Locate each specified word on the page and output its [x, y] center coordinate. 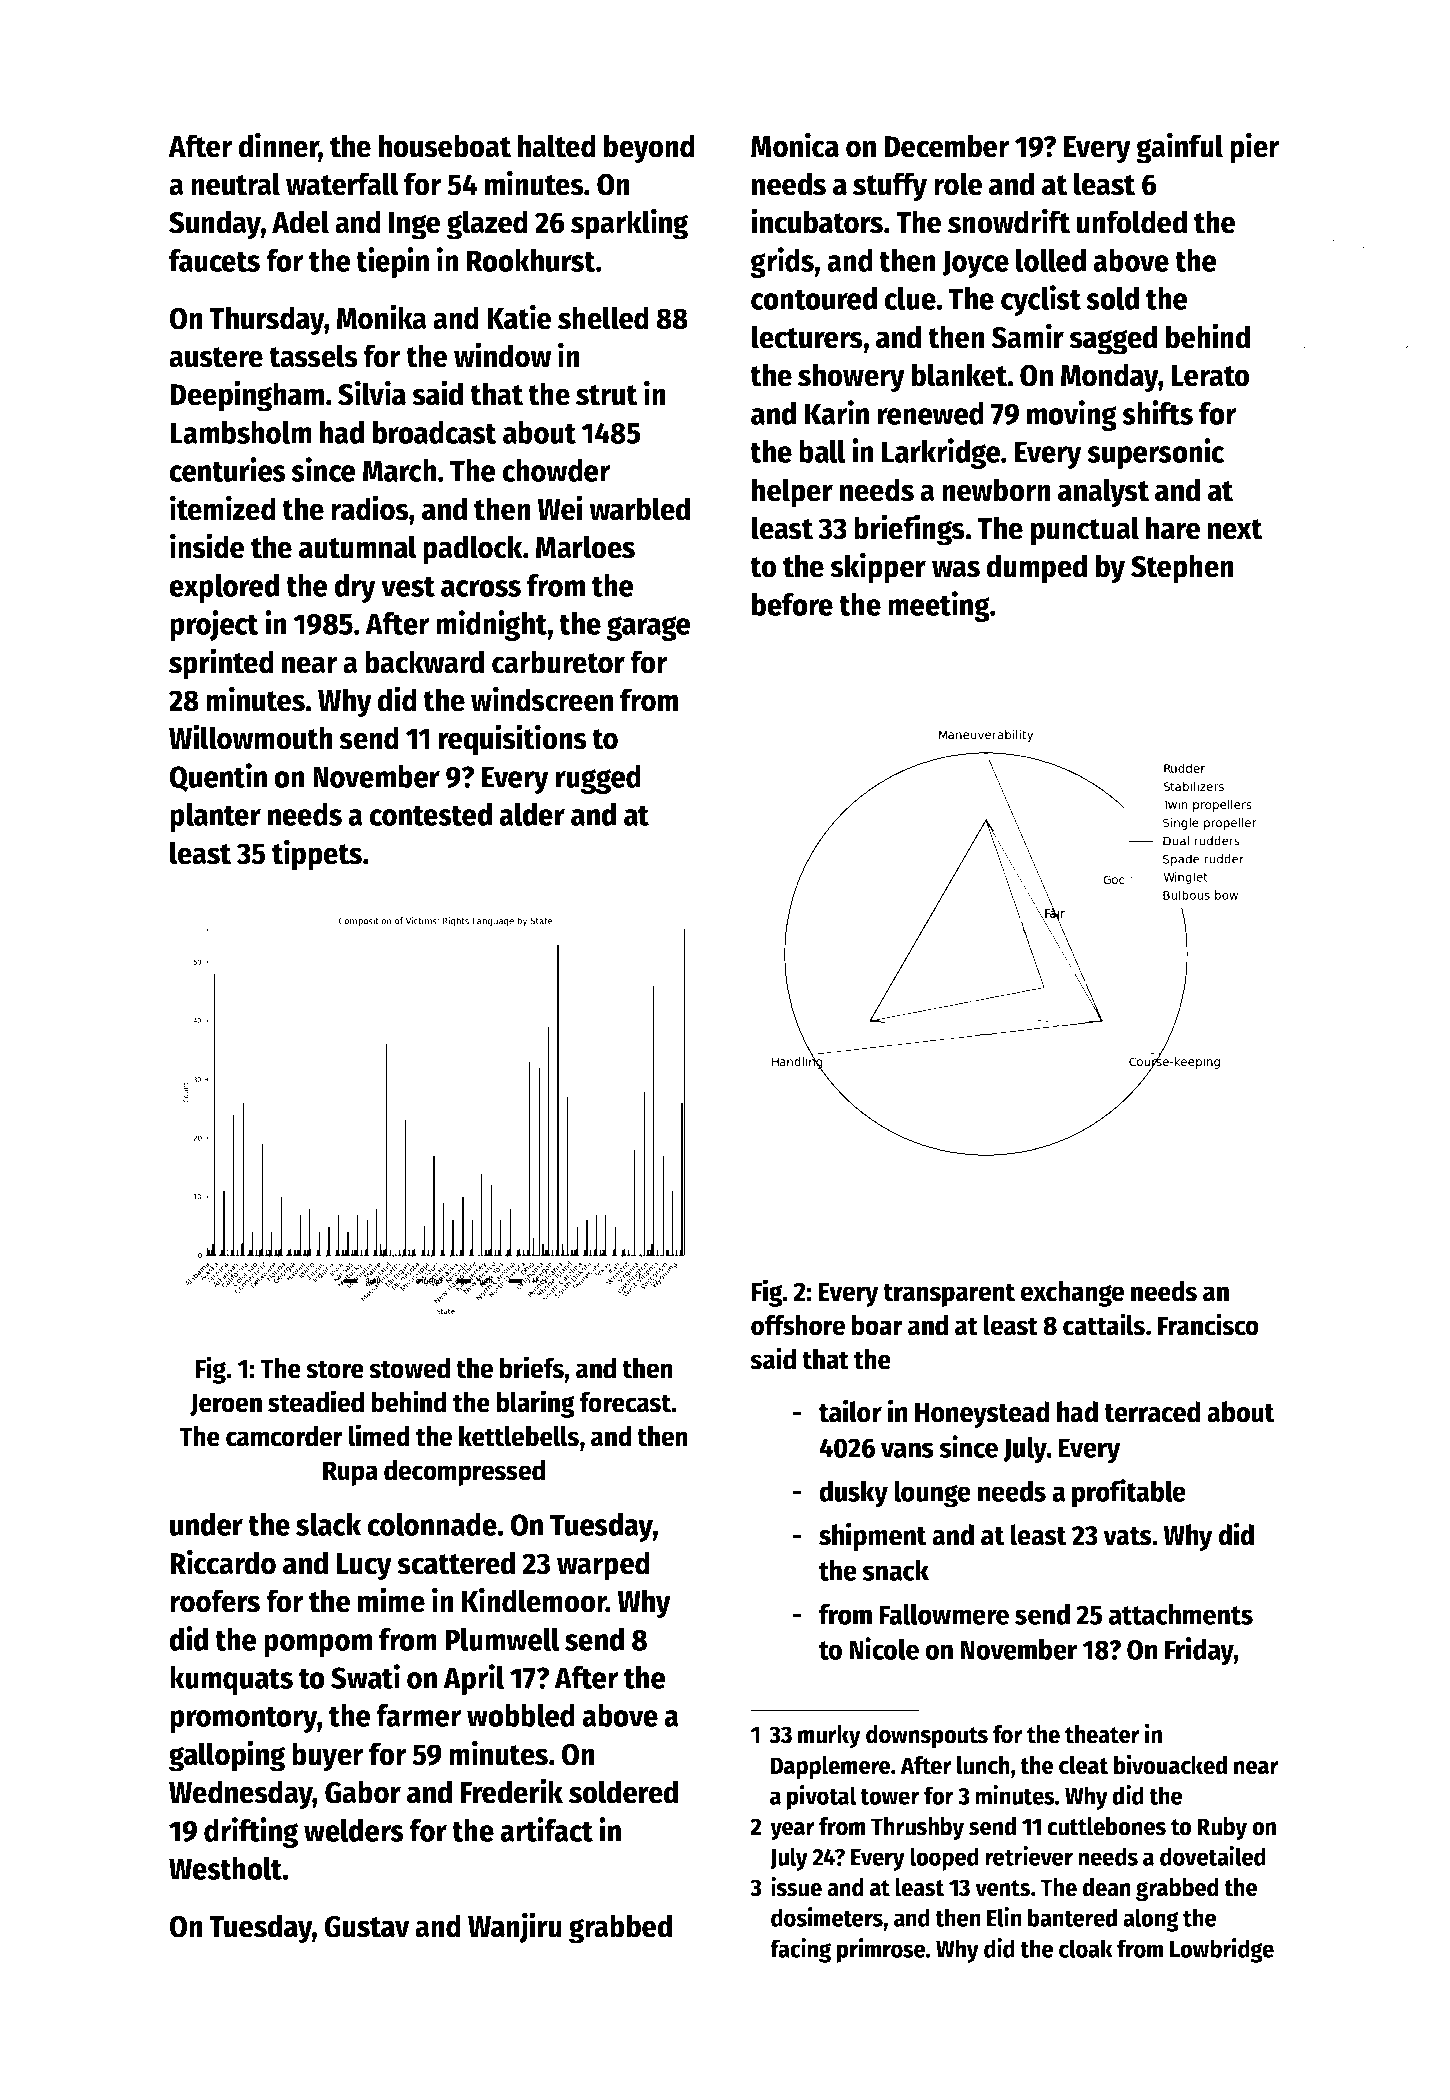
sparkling [629, 224]
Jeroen [226, 1405]
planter [215, 817]
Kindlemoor [534, 1600]
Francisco [1208, 1324]
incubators [817, 221]
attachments [1181, 1614]
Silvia [372, 393]
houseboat [445, 146]
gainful [1179, 148]
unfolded [1131, 222]
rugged [598, 779]
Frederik [511, 1791]
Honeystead [982, 1414]
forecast [625, 1402]
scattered [456, 1563]
